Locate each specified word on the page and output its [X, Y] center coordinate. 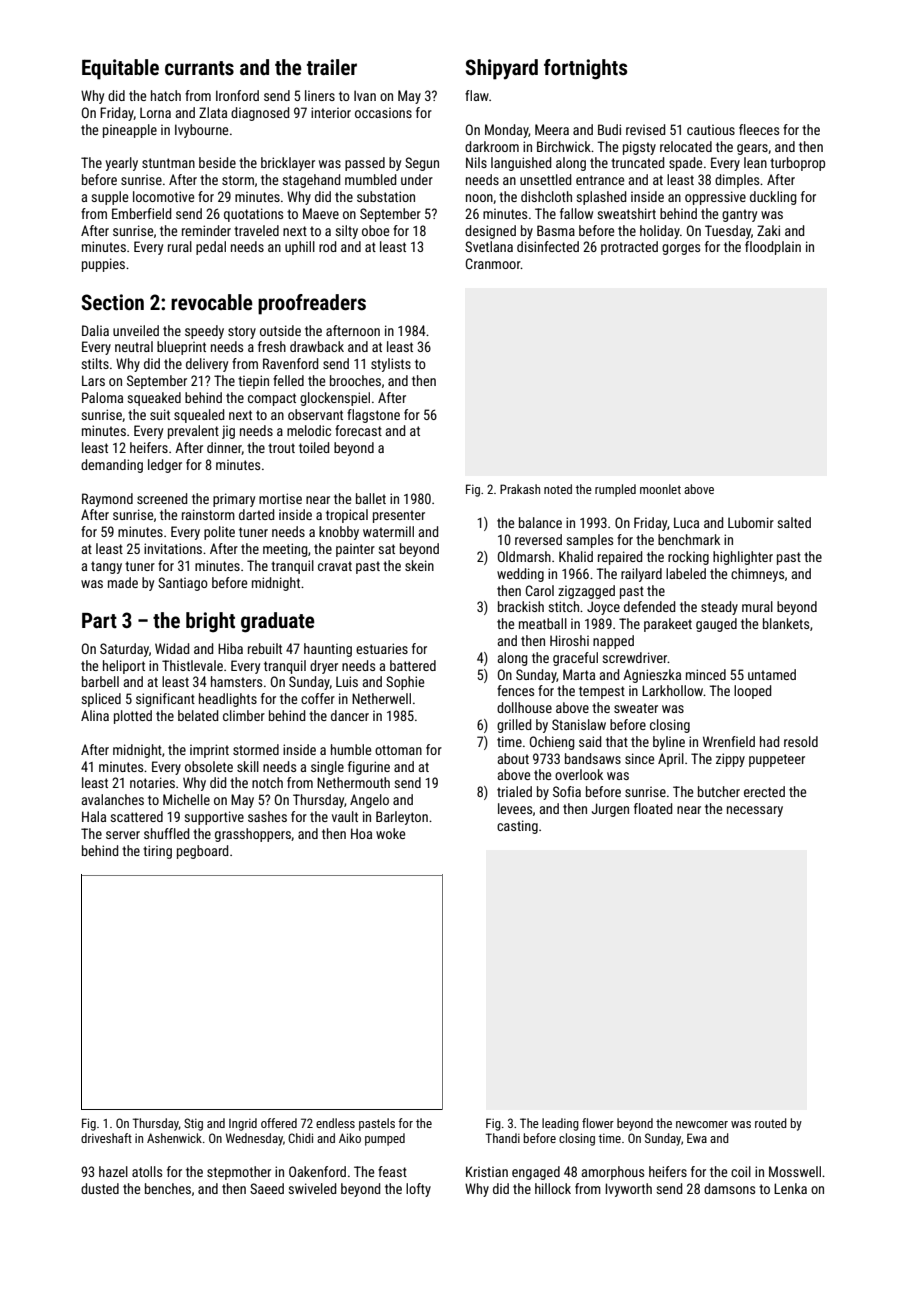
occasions [383, 113]
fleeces [759, 129]
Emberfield [141, 213]
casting [517, 827]
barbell [100, 681]
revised [645, 129]
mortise [280, 498]
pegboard [202, 852]
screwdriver [634, 657]
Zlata [213, 112]
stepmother [239, 1173]
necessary [755, 811]
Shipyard [502, 69]
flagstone [373, 416]
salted [794, 522]
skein [419, 565]
